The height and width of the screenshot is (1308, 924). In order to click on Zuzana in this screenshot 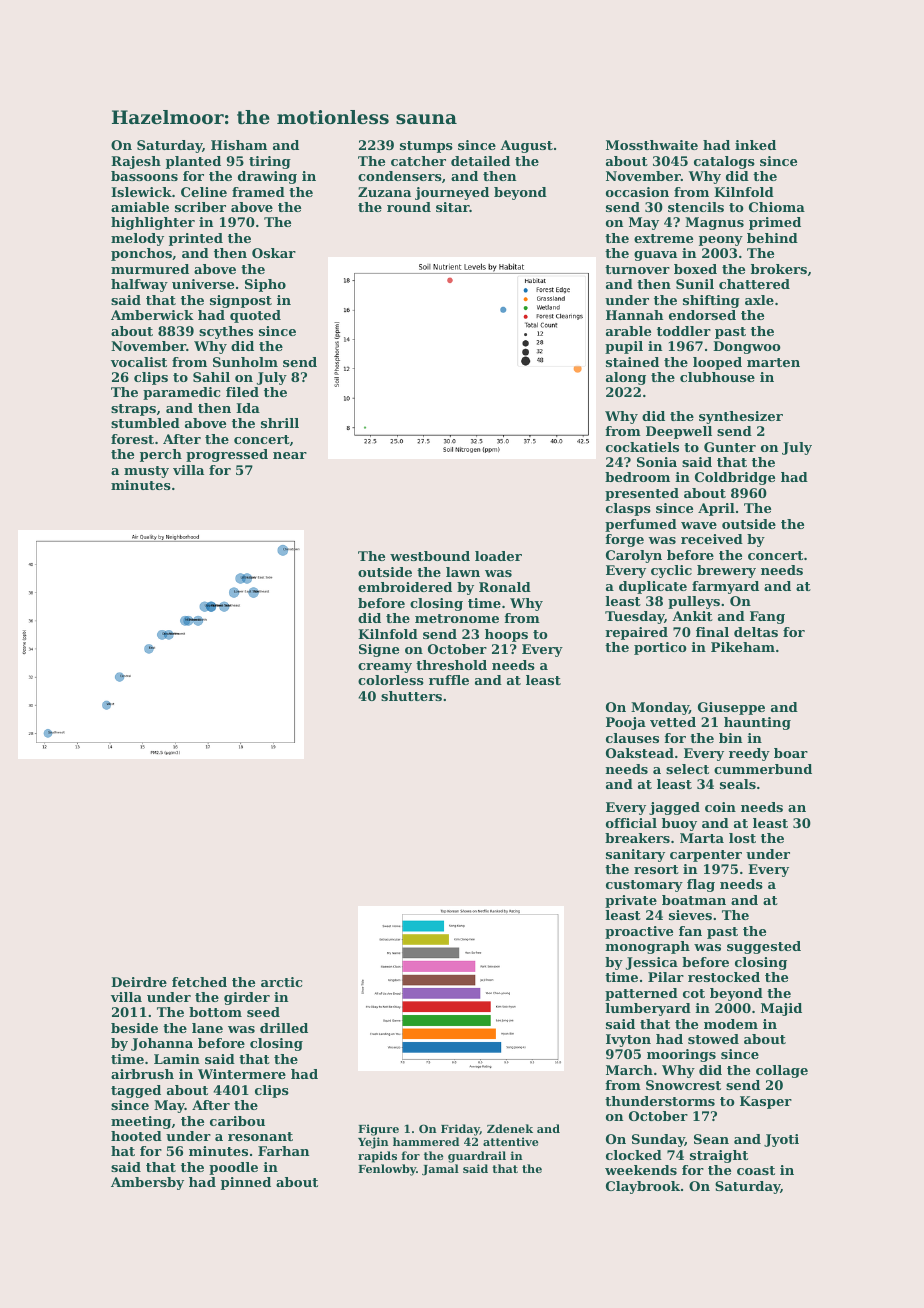, I will do `click(384, 192)`.
